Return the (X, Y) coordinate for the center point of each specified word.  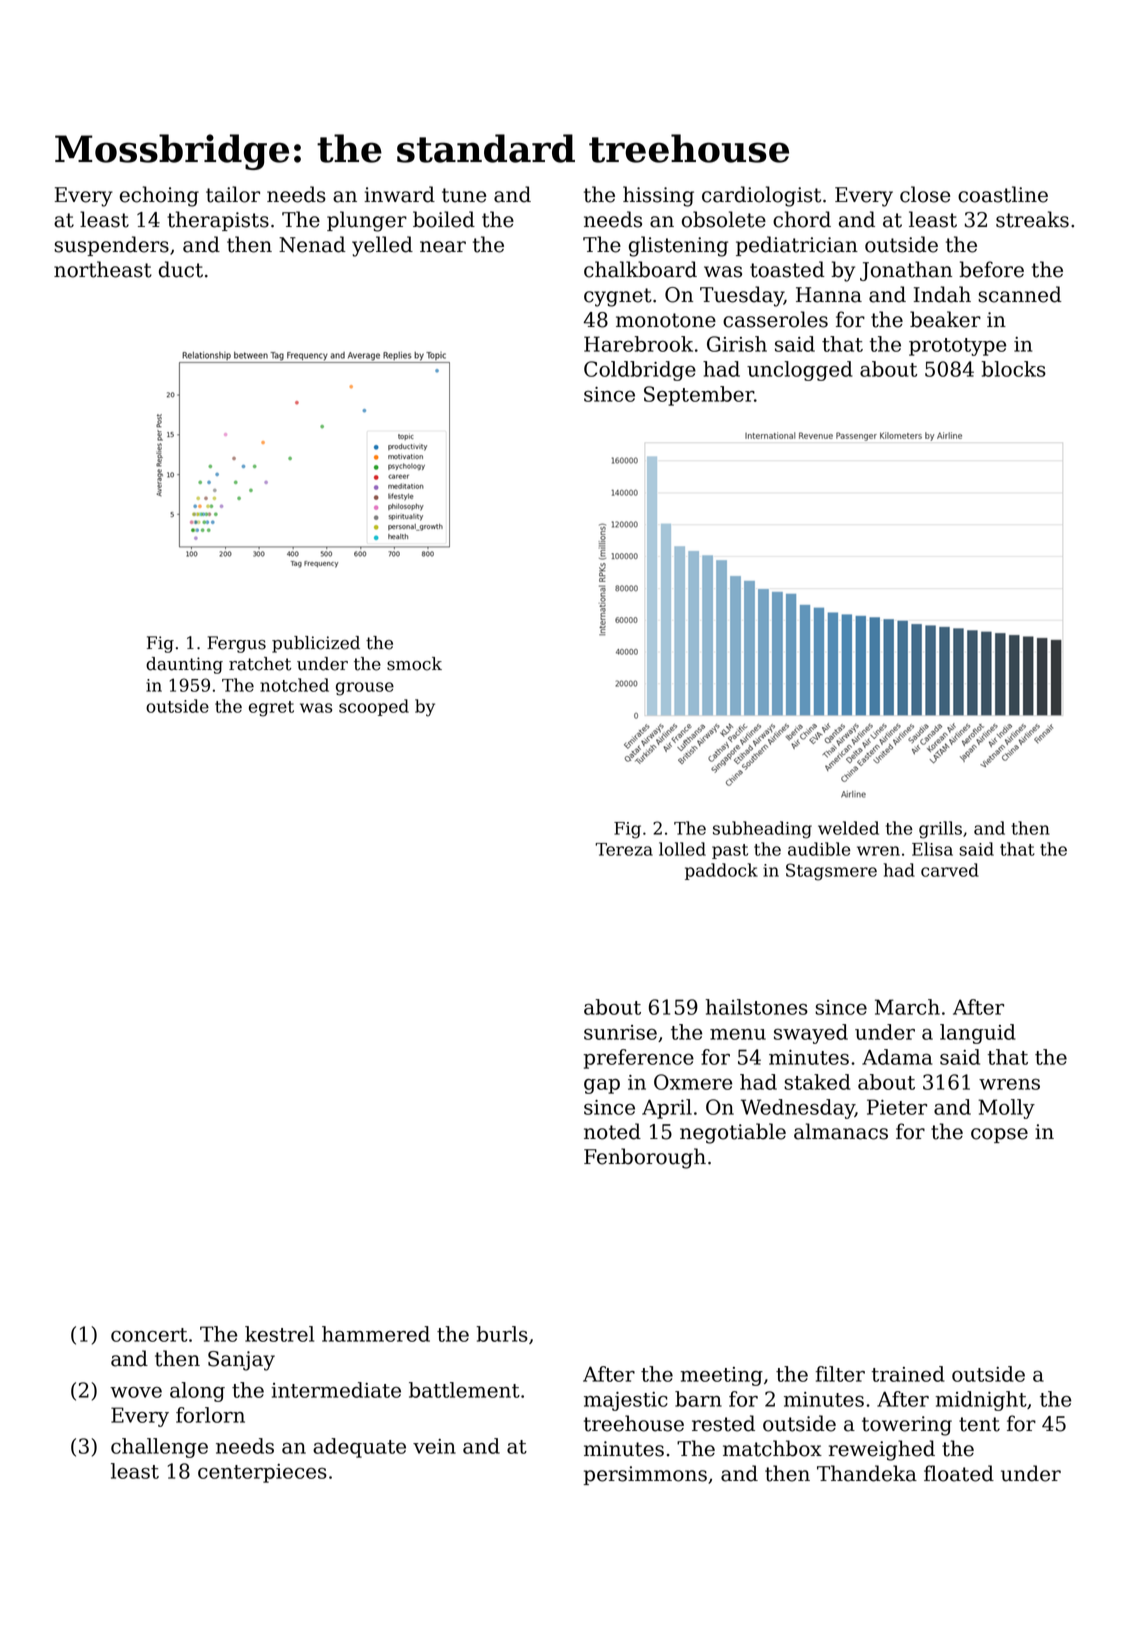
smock (414, 664)
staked (817, 1082)
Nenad (312, 244)
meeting (721, 1376)
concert (149, 1335)
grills (940, 830)
